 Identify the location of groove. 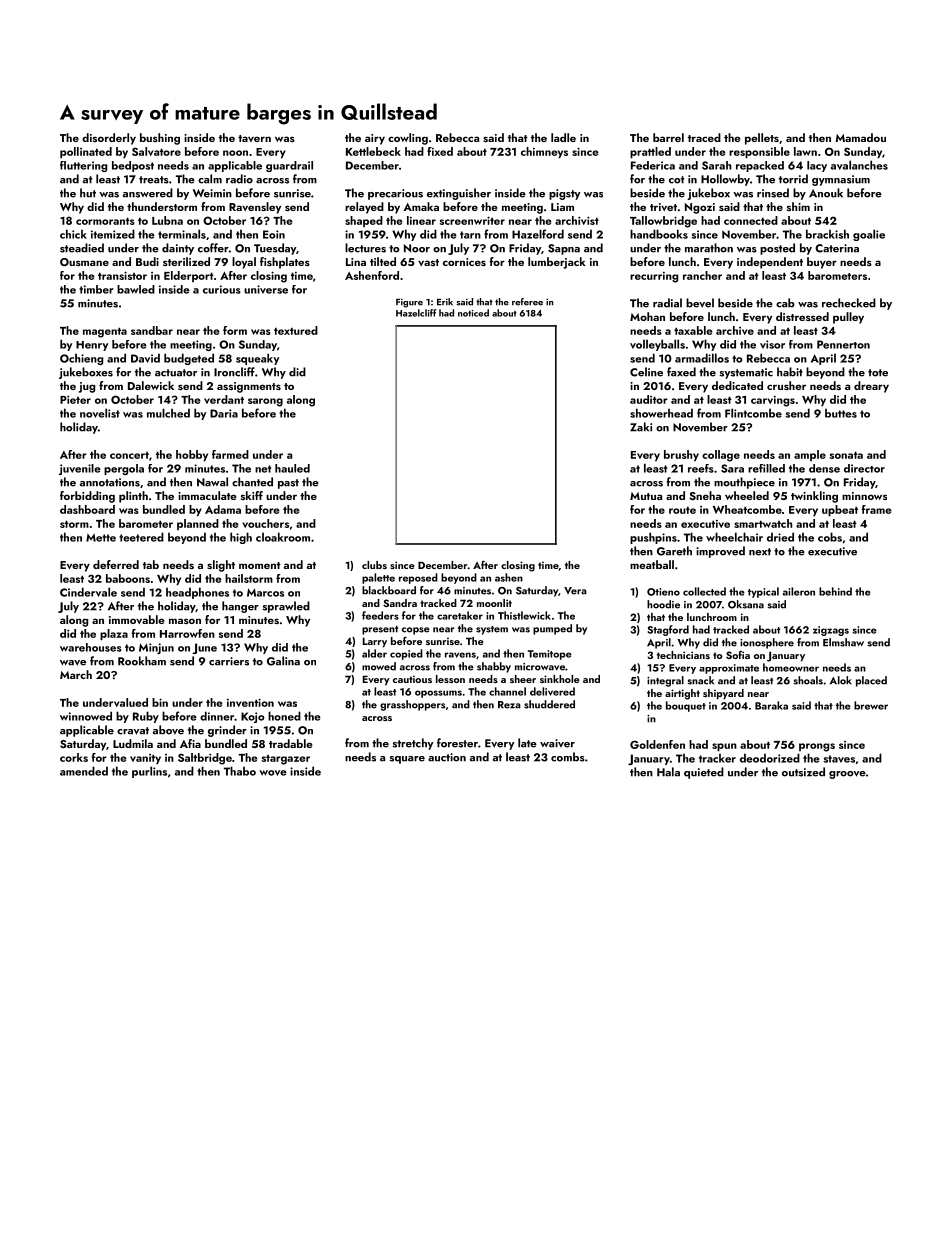
(847, 775).
